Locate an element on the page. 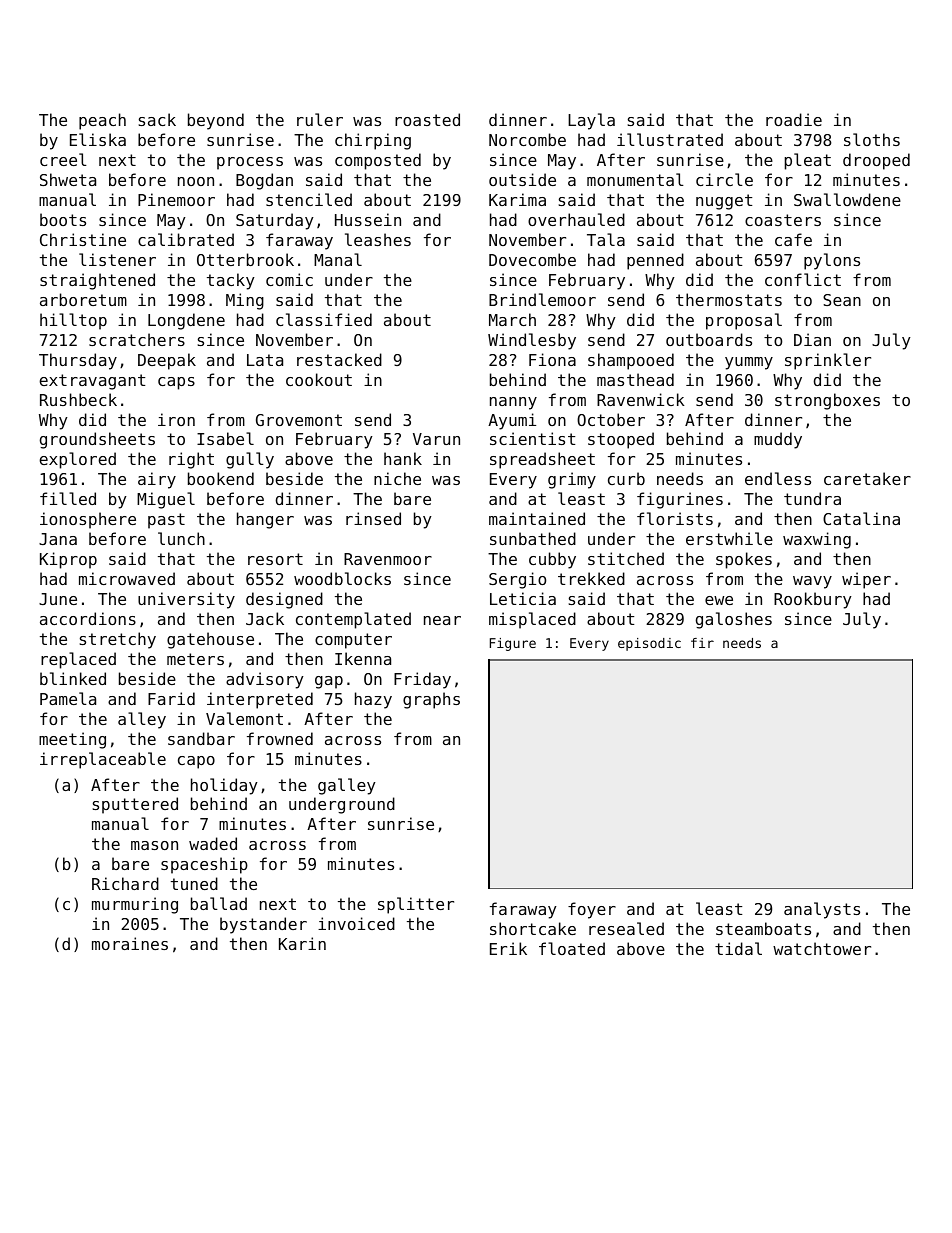 The height and width of the document is (1233, 952). chirping is located at coordinates (373, 141).
